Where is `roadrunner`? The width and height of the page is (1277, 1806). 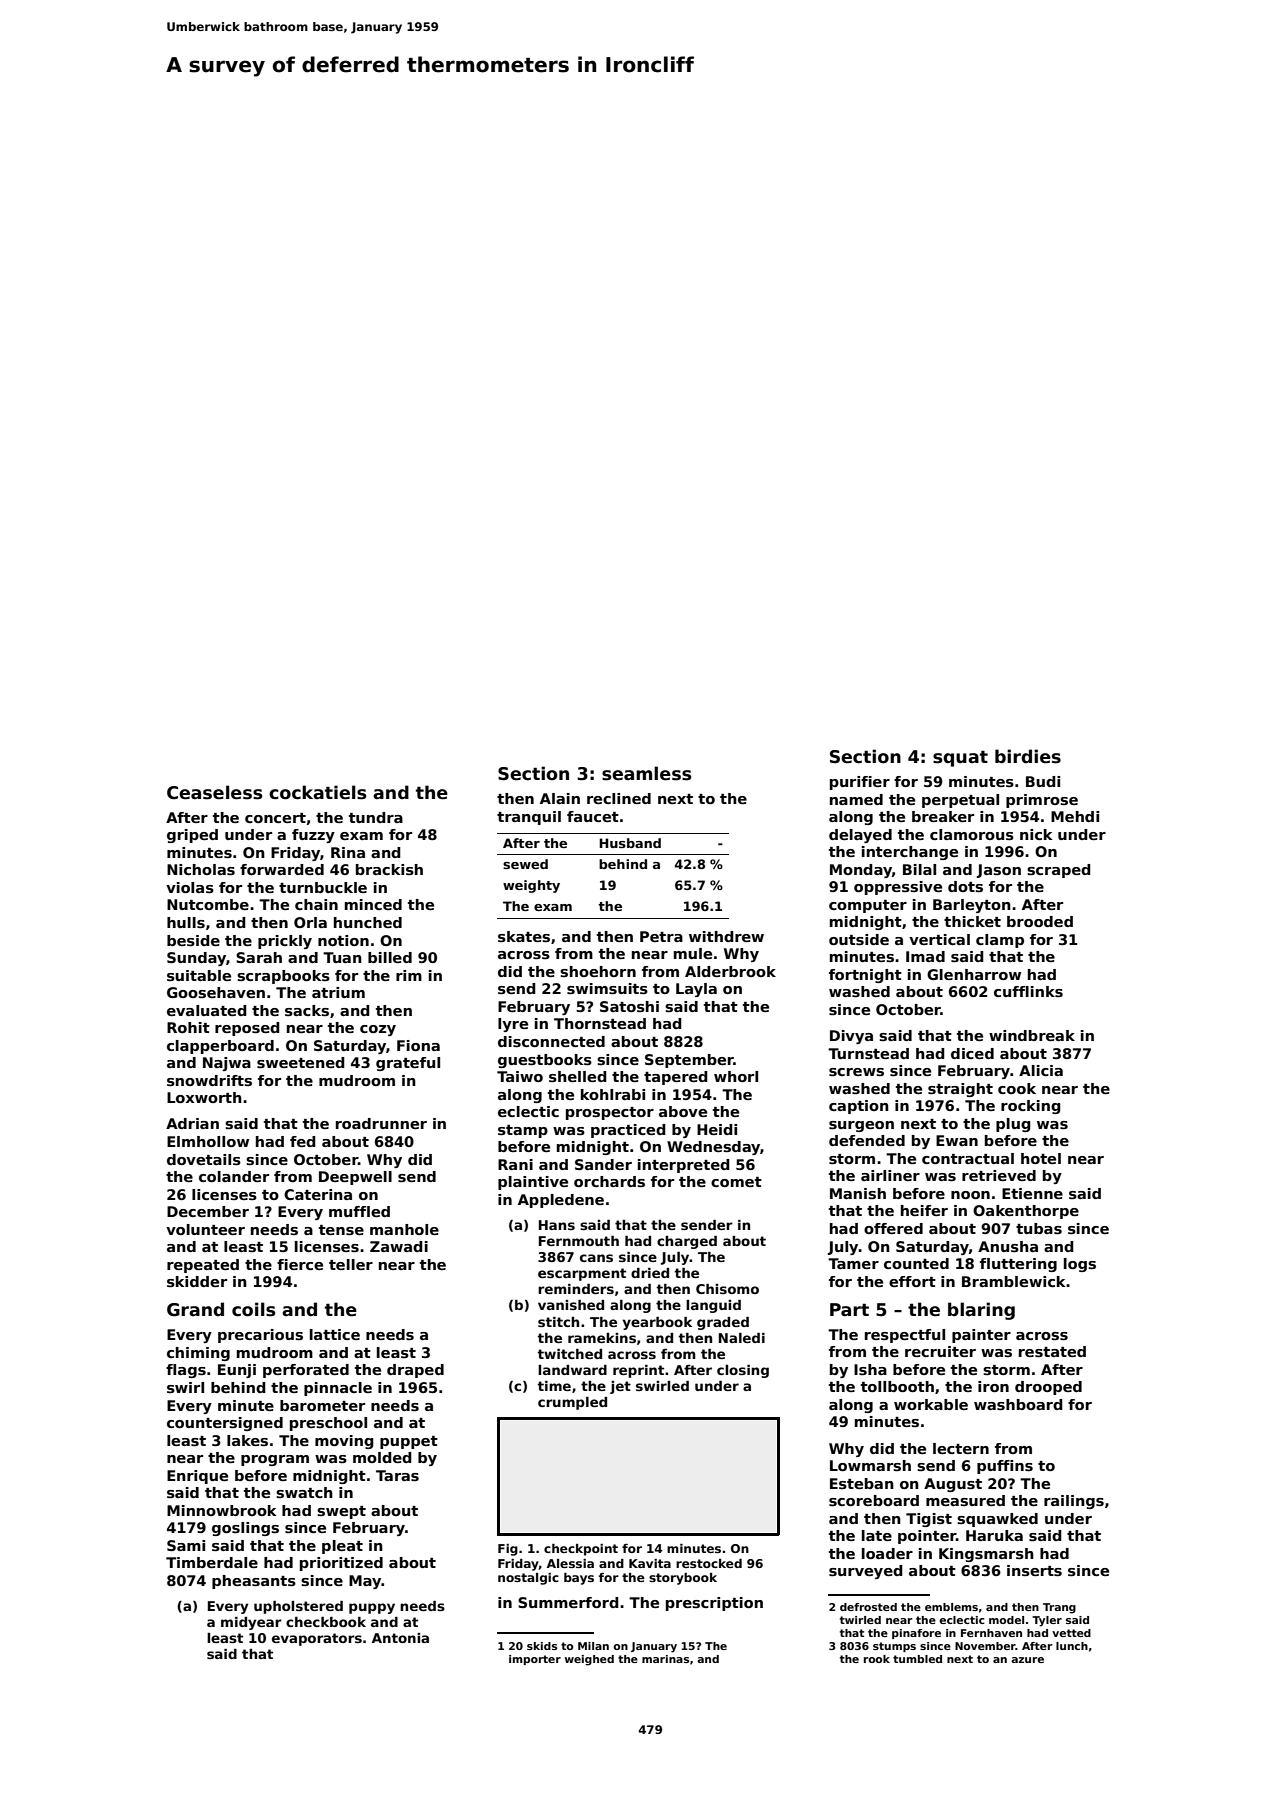
roadrunner is located at coordinates (381, 1123).
